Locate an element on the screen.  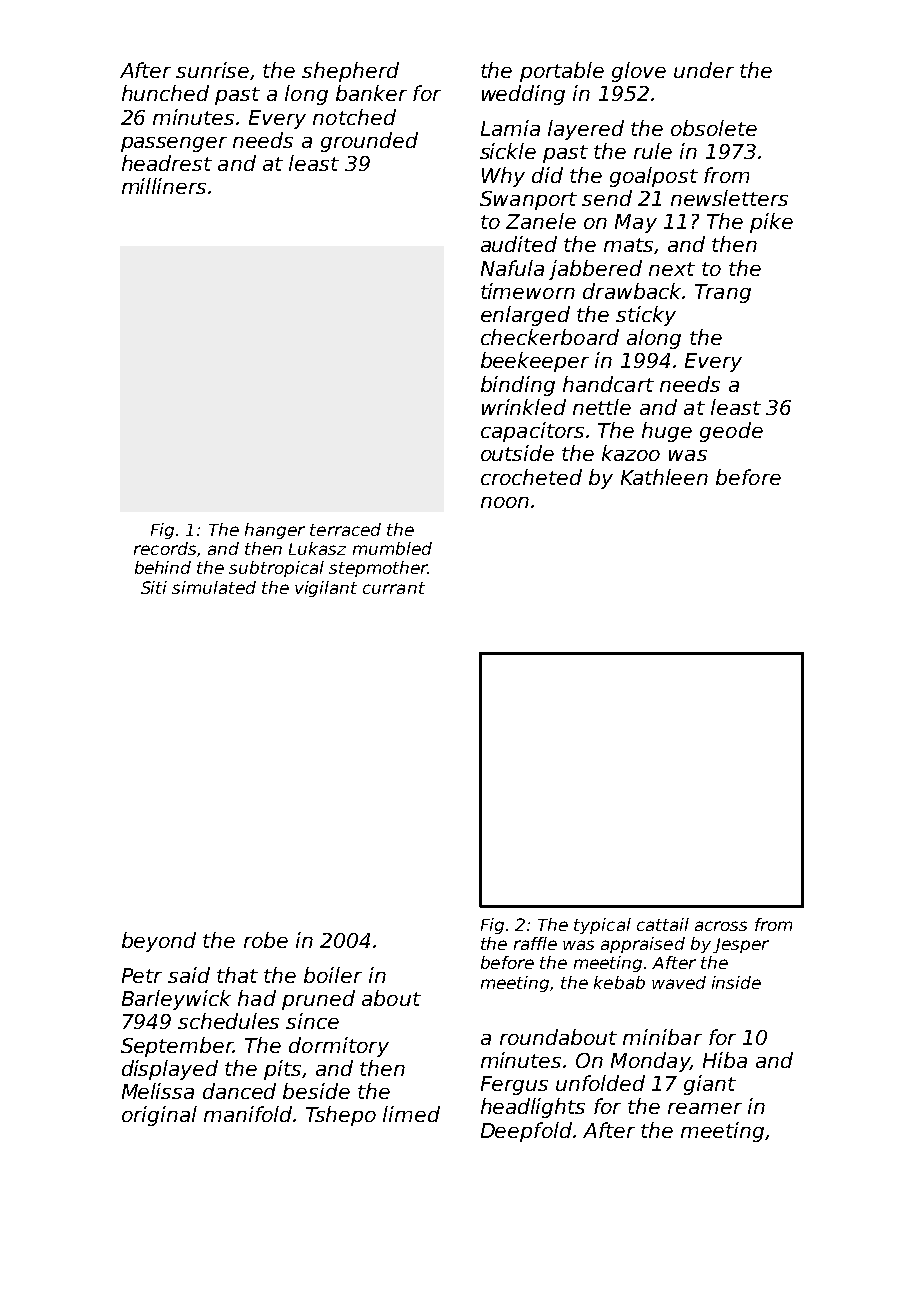
Siti is located at coordinates (154, 587).
